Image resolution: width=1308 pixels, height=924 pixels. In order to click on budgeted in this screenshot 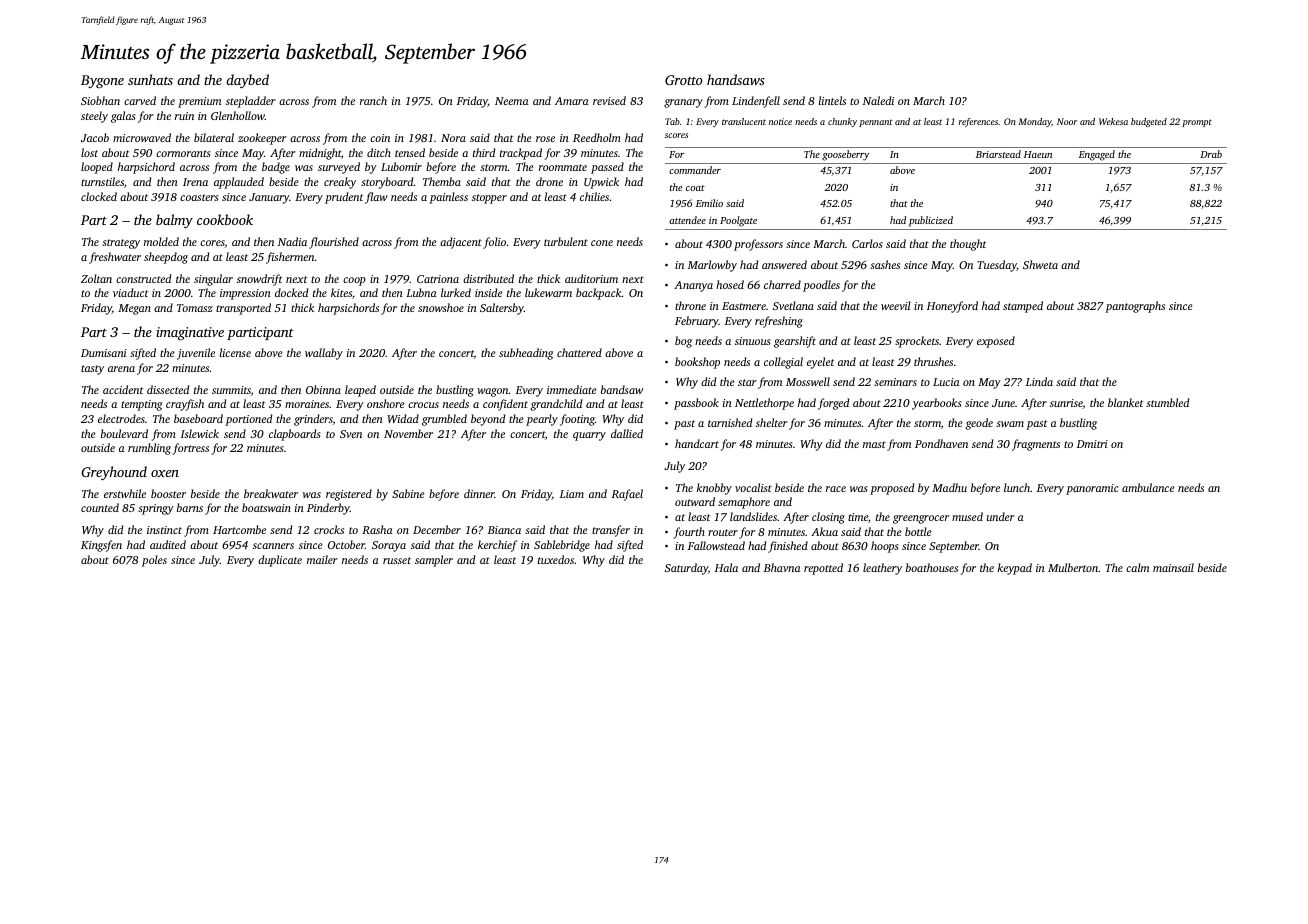, I will do `click(1149, 122)`.
